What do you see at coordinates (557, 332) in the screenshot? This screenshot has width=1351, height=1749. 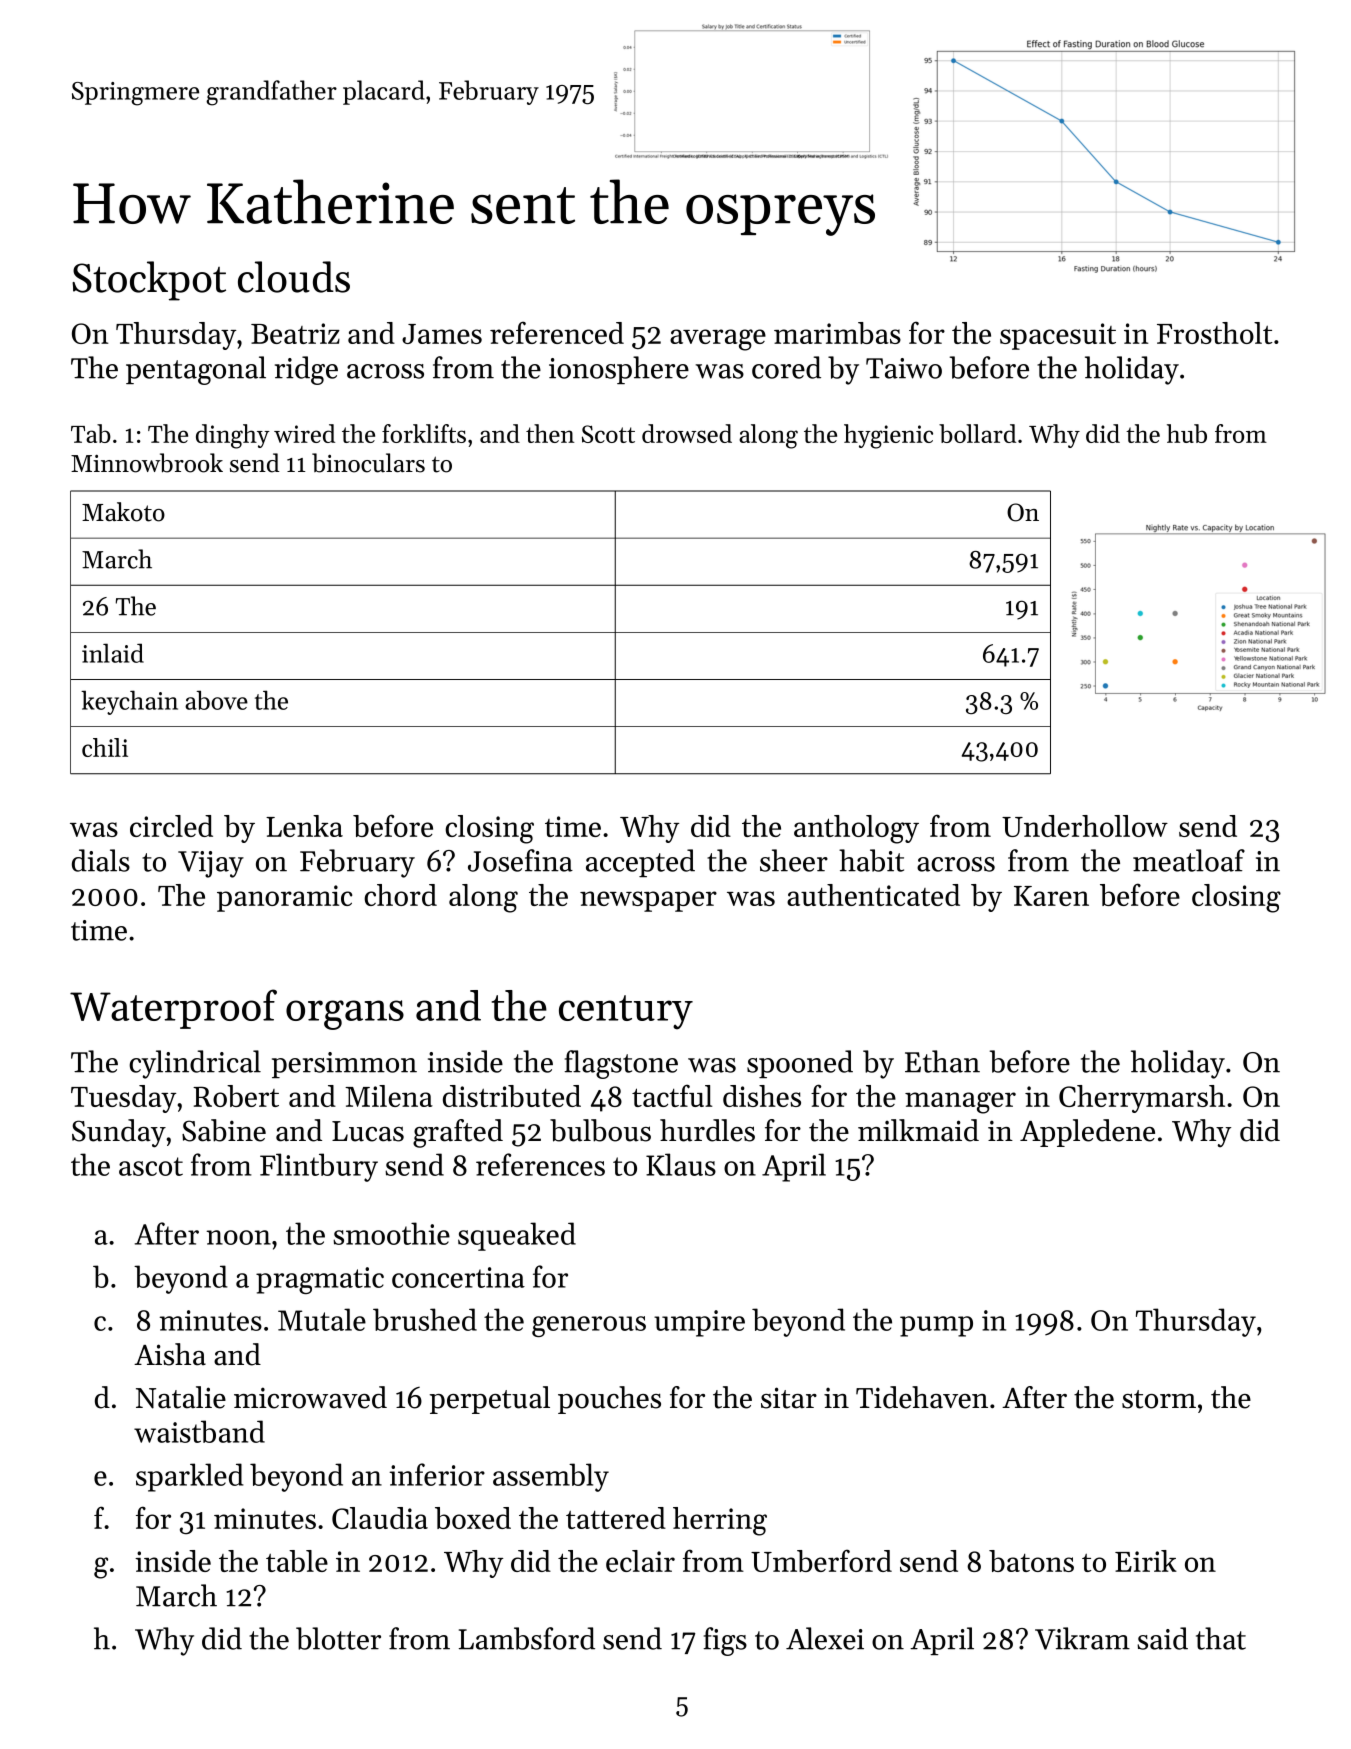 I see `referenced` at bounding box center [557, 332].
